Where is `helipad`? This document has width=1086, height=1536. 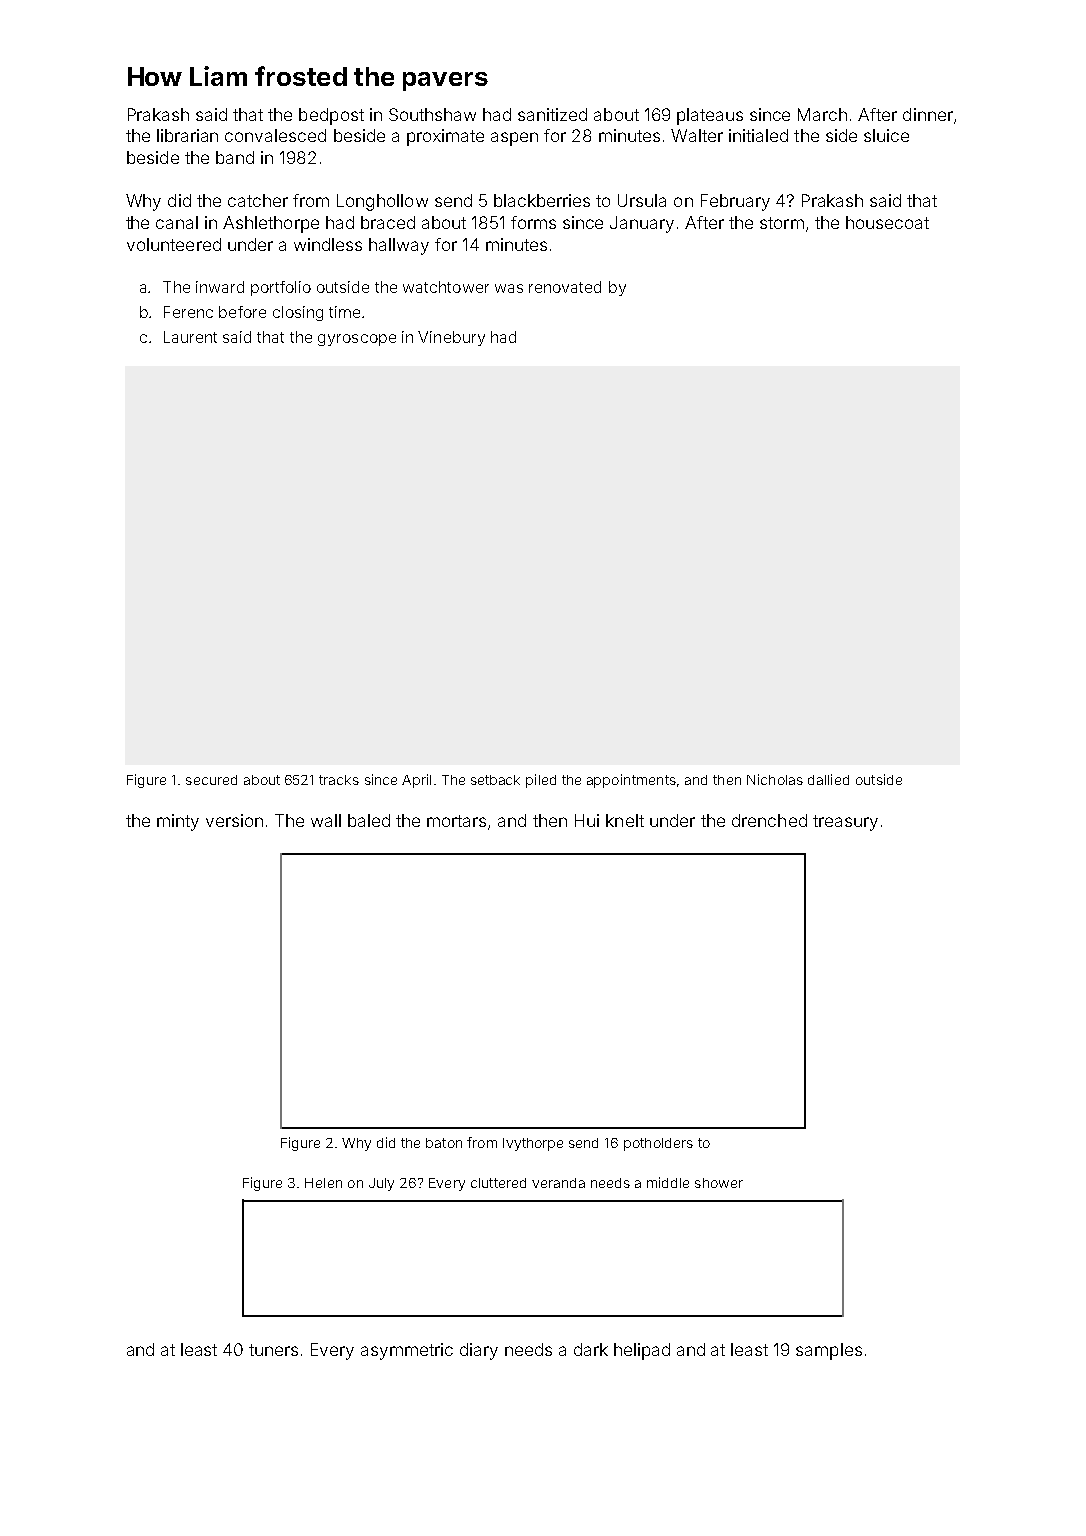 helipad is located at coordinates (642, 1351).
